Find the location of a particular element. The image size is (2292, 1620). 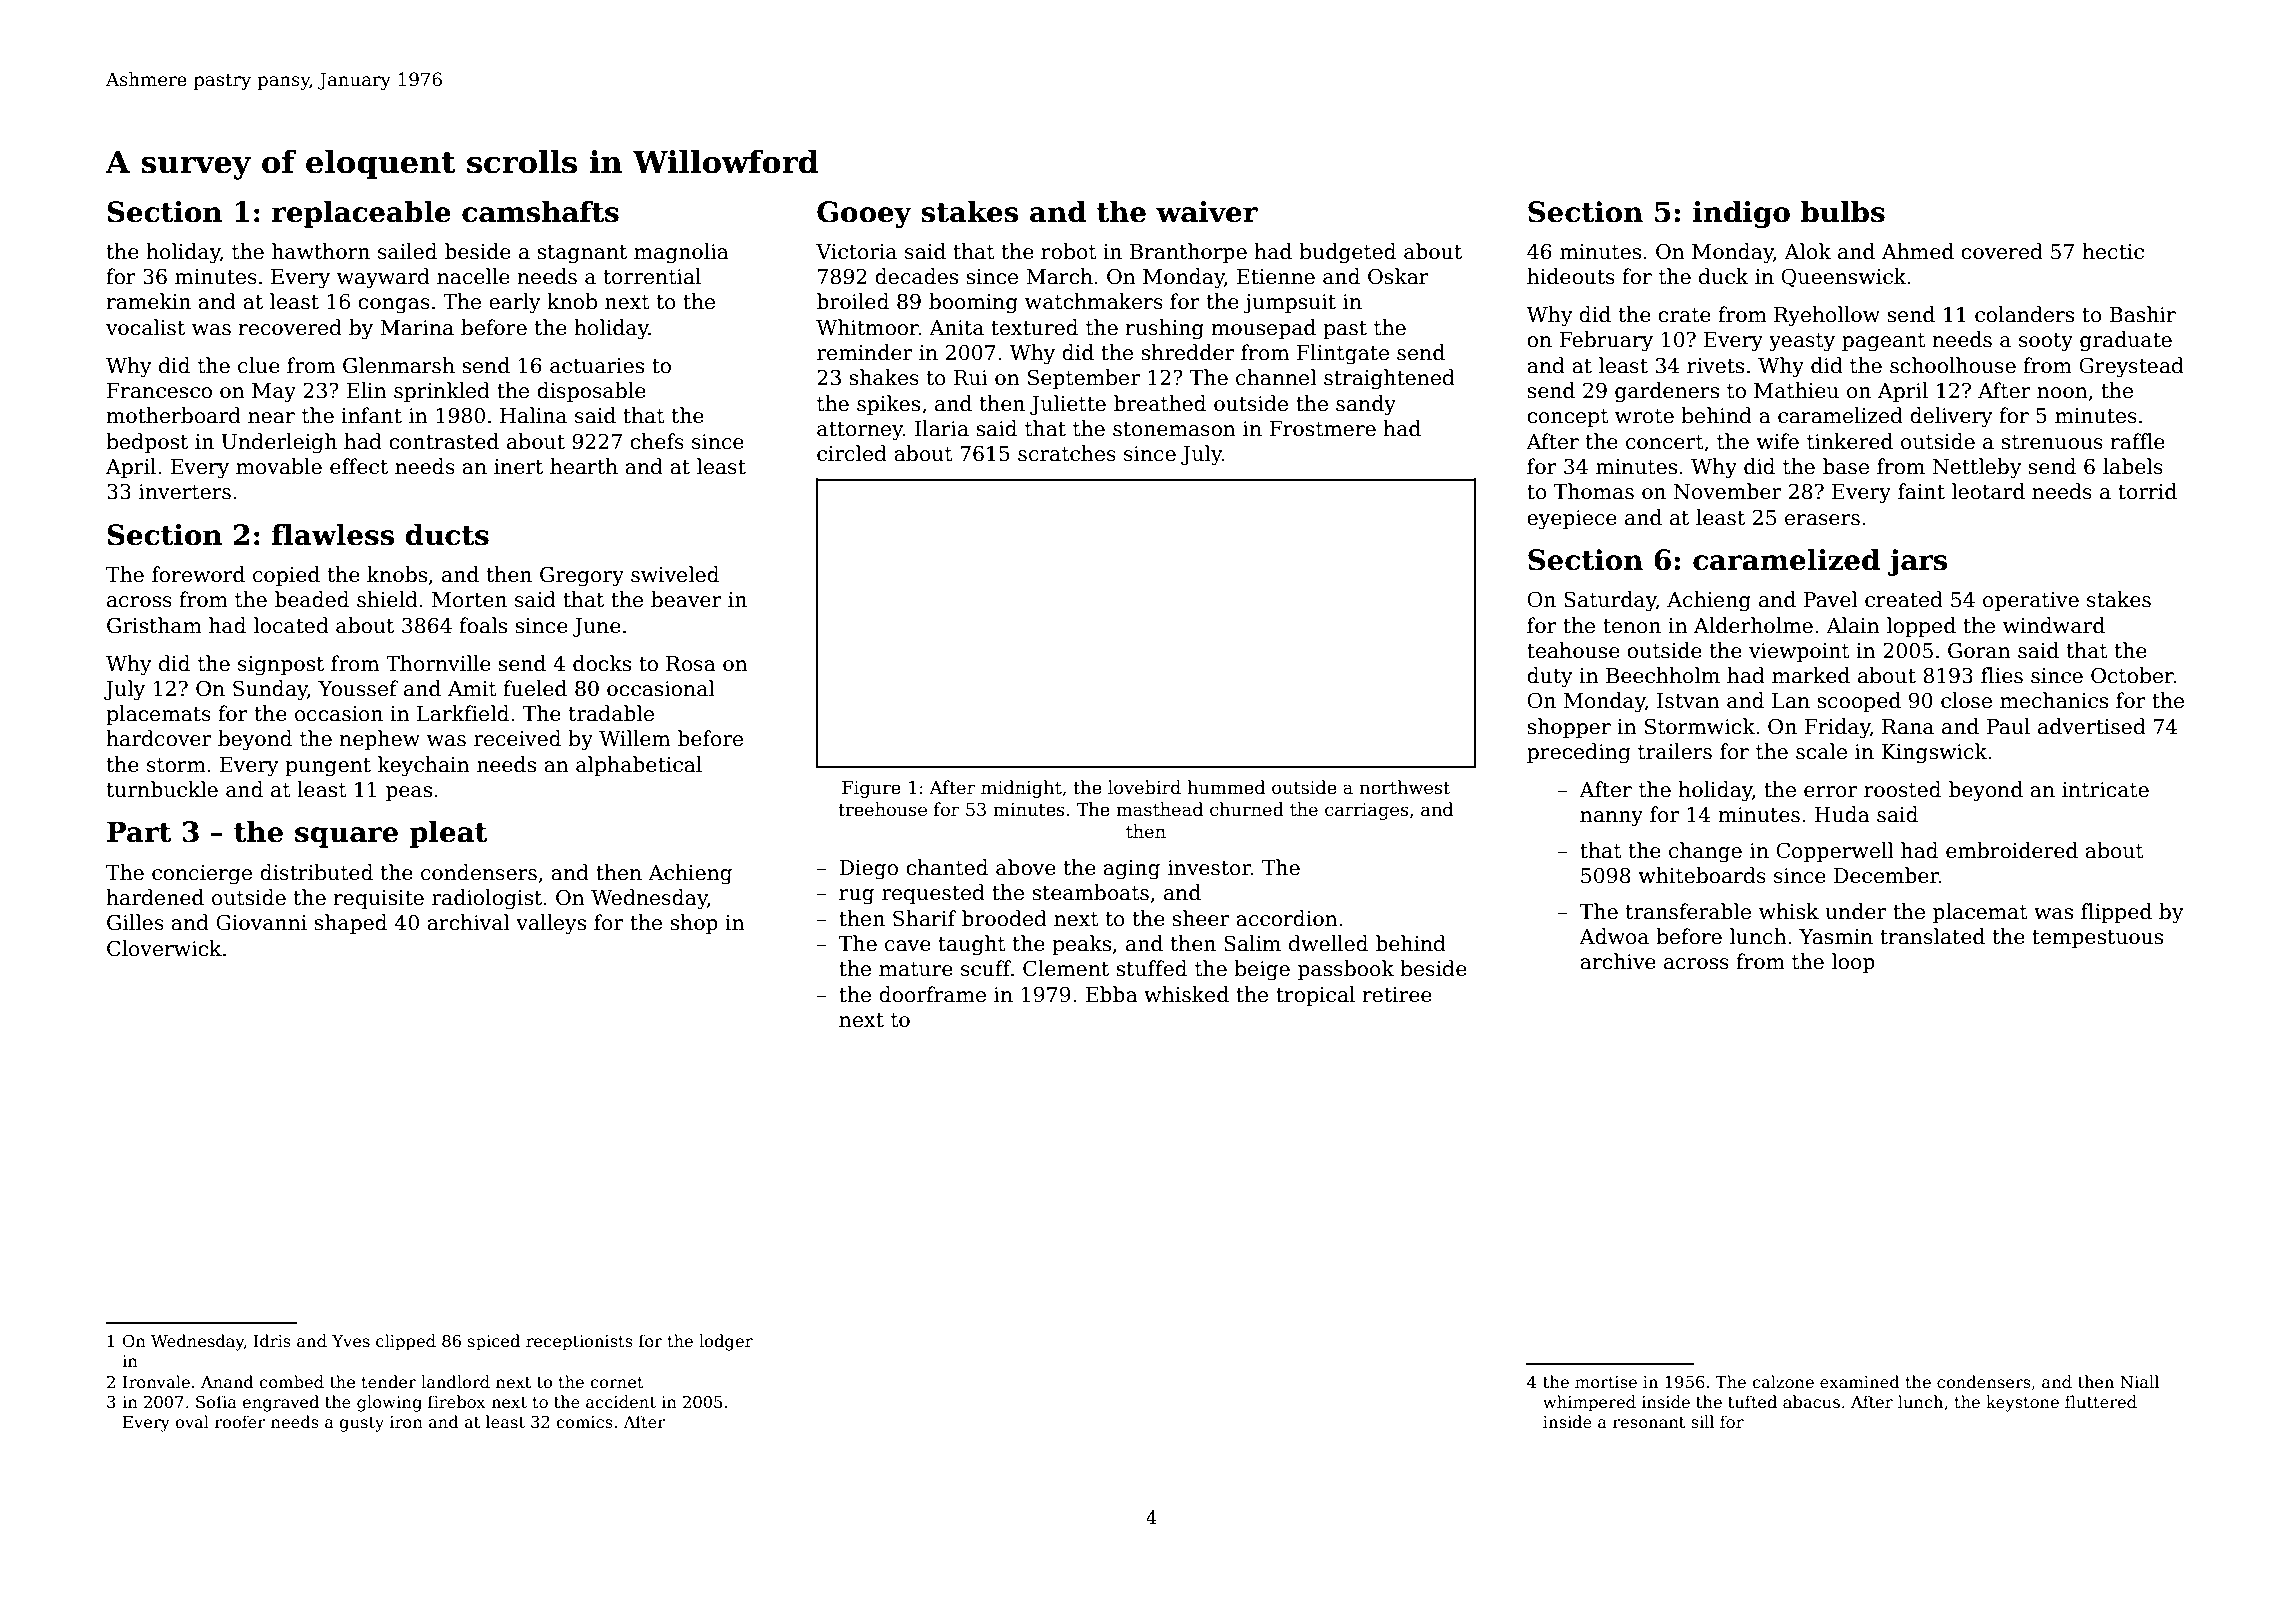

comics is located at coordinates (584, 1422).
